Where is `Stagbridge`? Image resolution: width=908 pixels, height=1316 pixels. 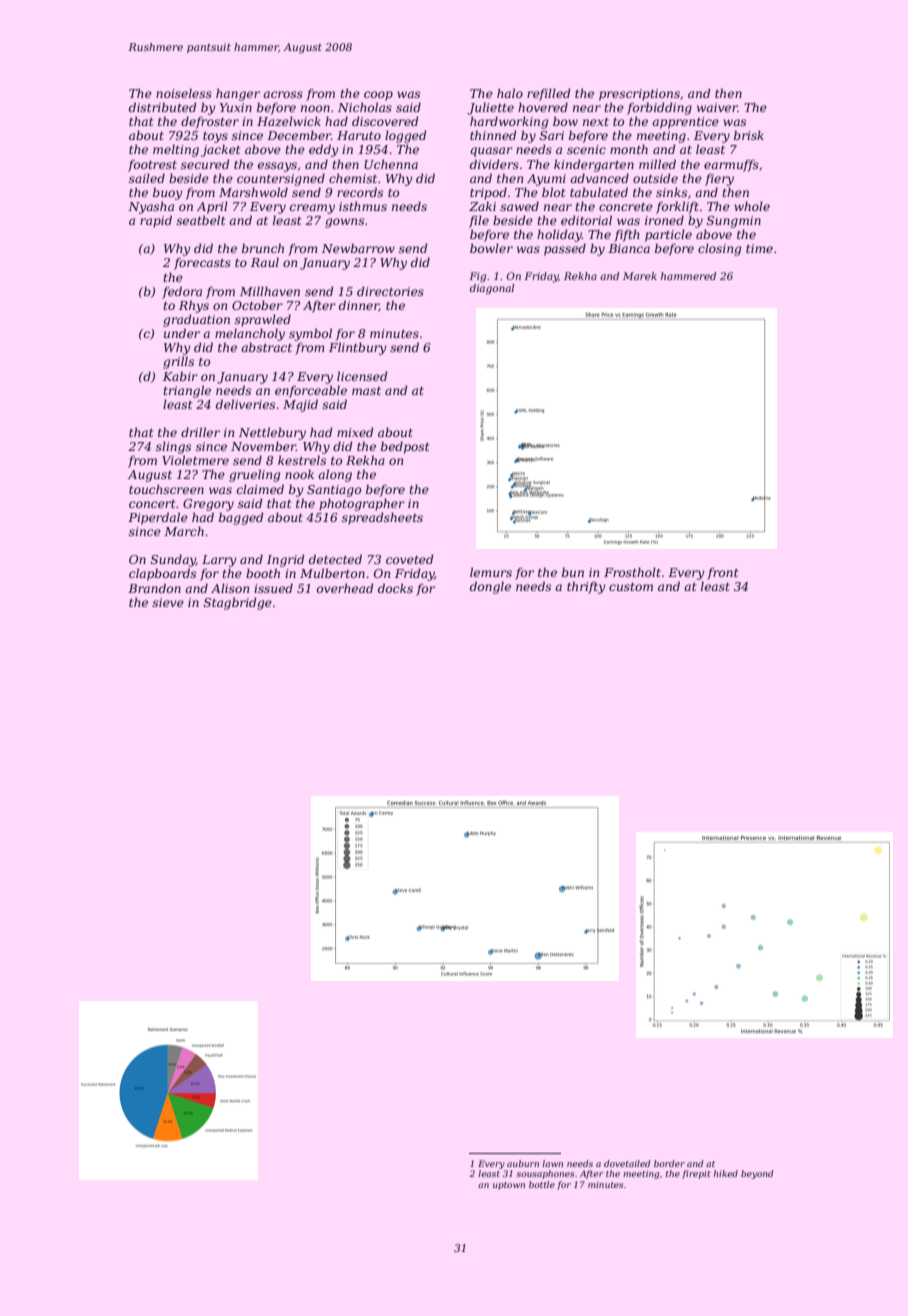
Stagbridge is located at coordinates (238, 603).
